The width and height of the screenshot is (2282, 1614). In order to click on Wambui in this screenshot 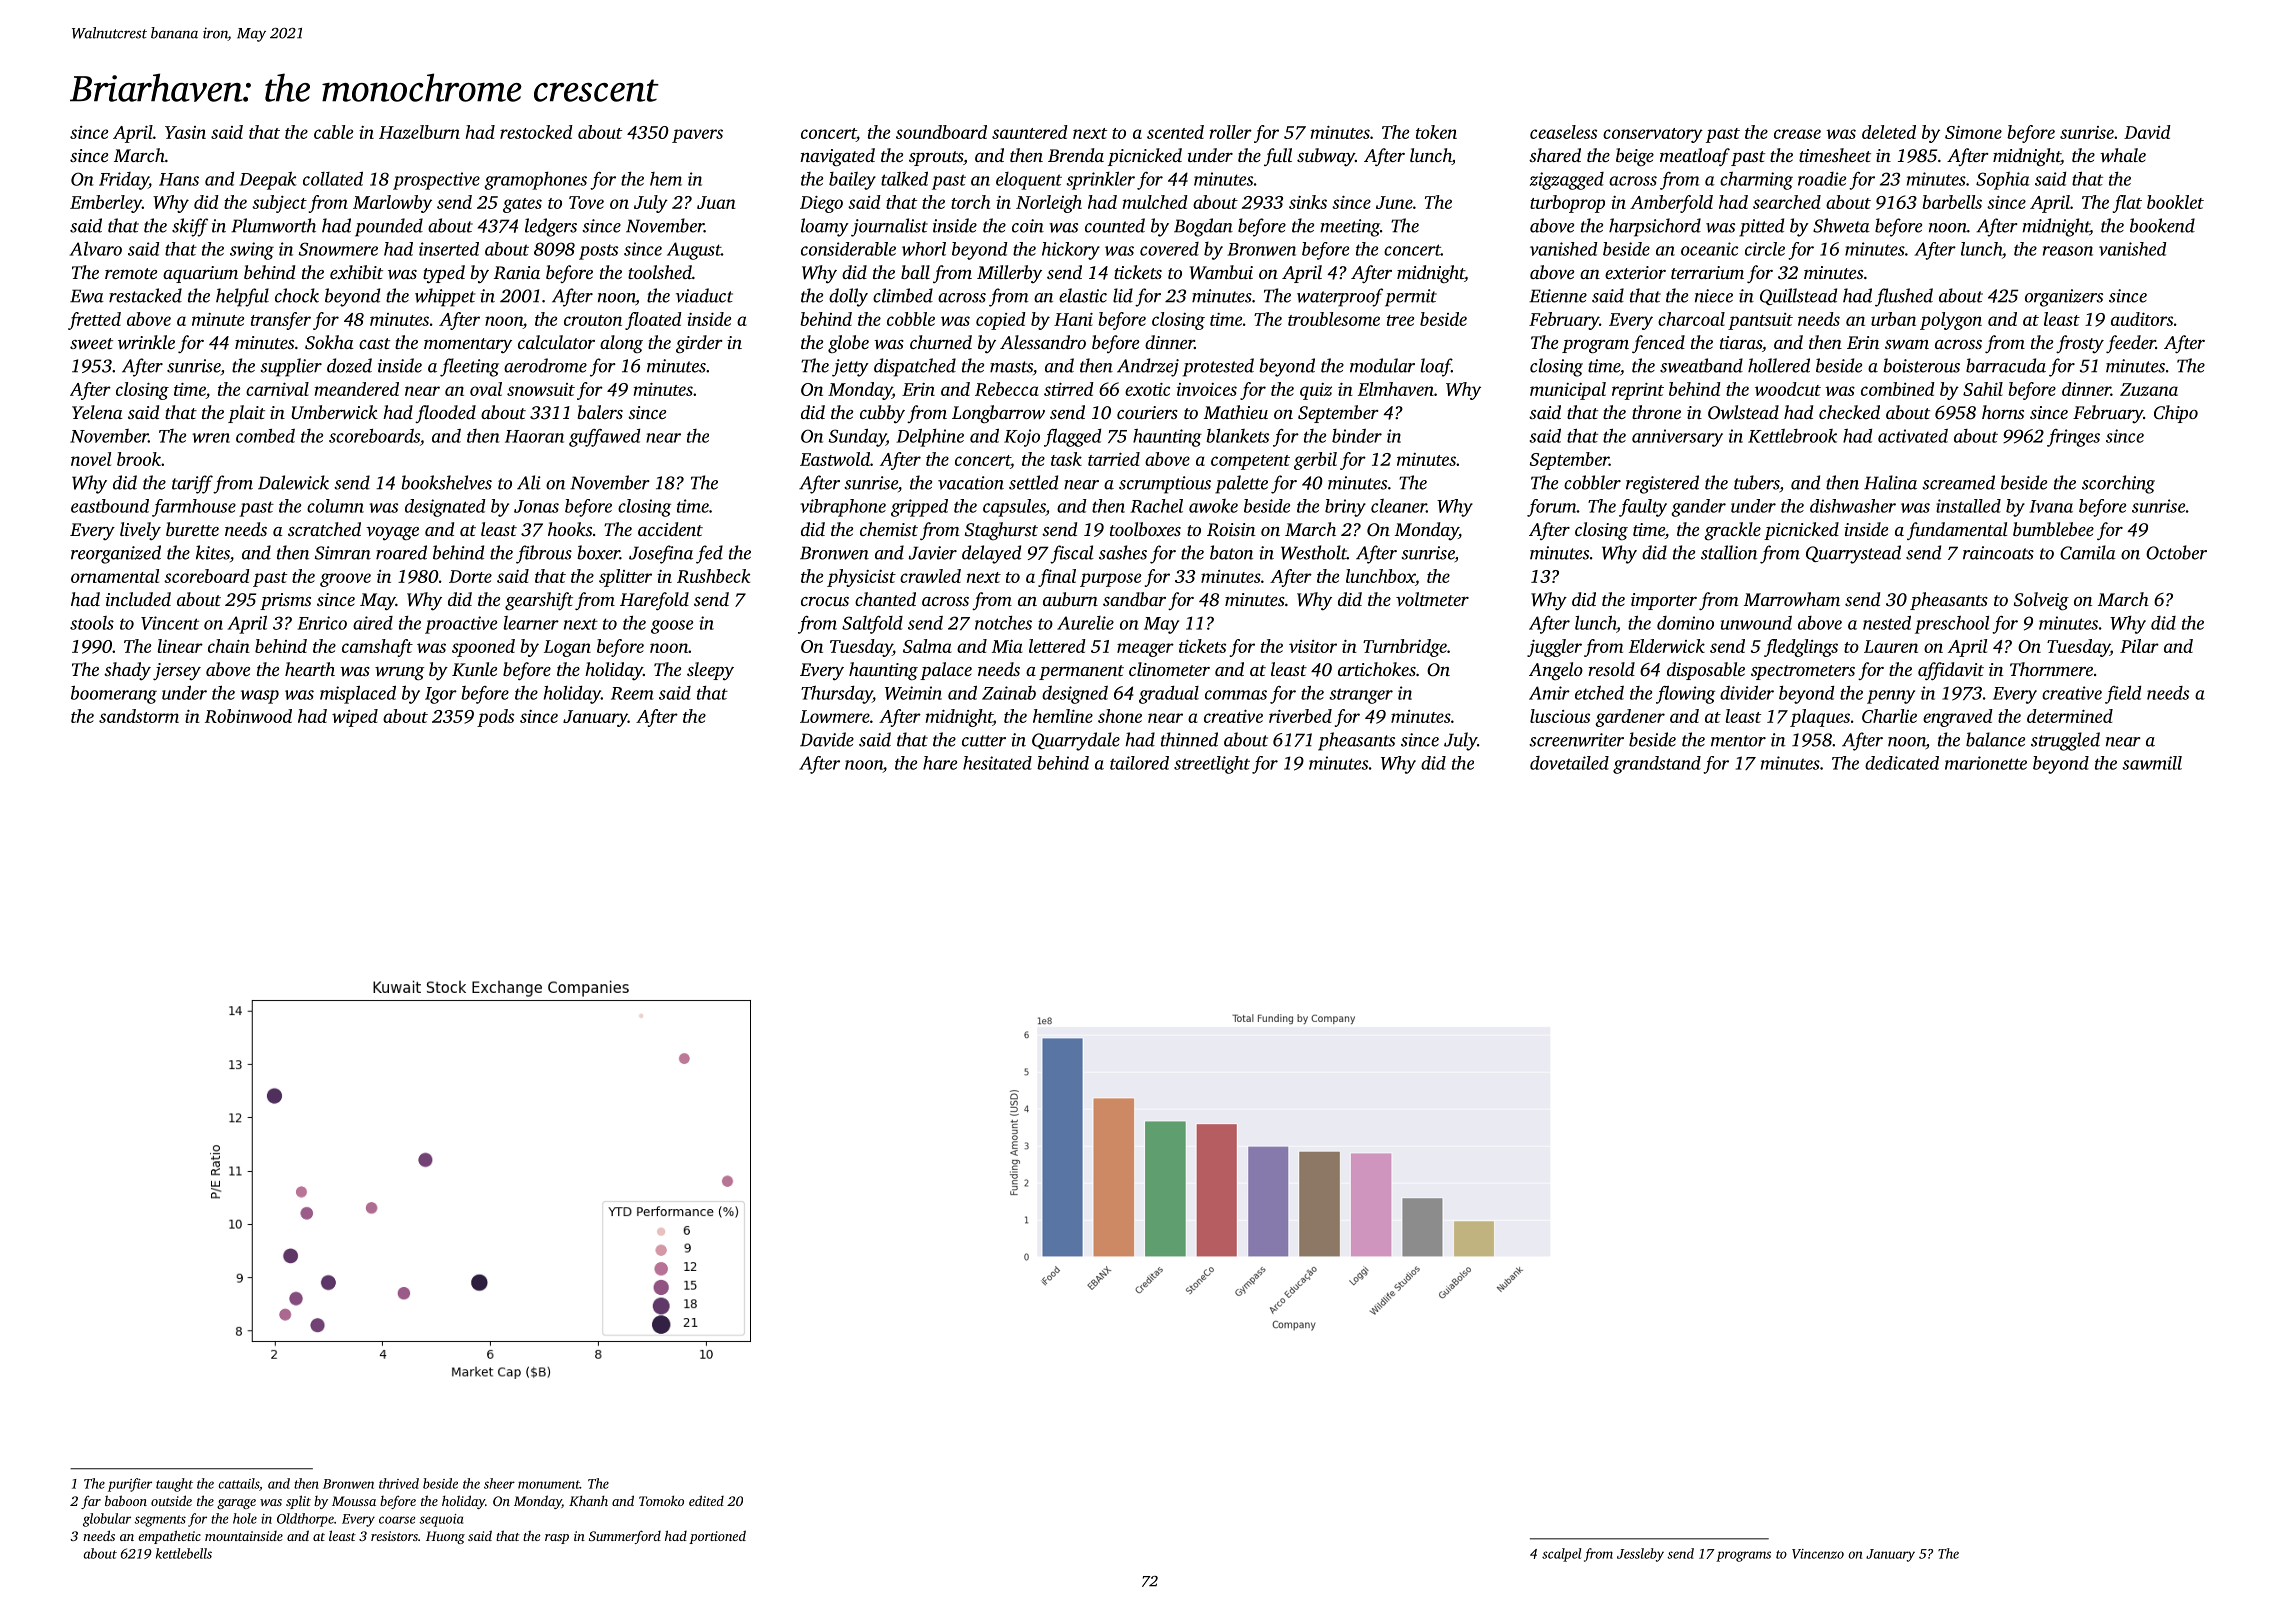, I will do `click(1221, 272)`.
